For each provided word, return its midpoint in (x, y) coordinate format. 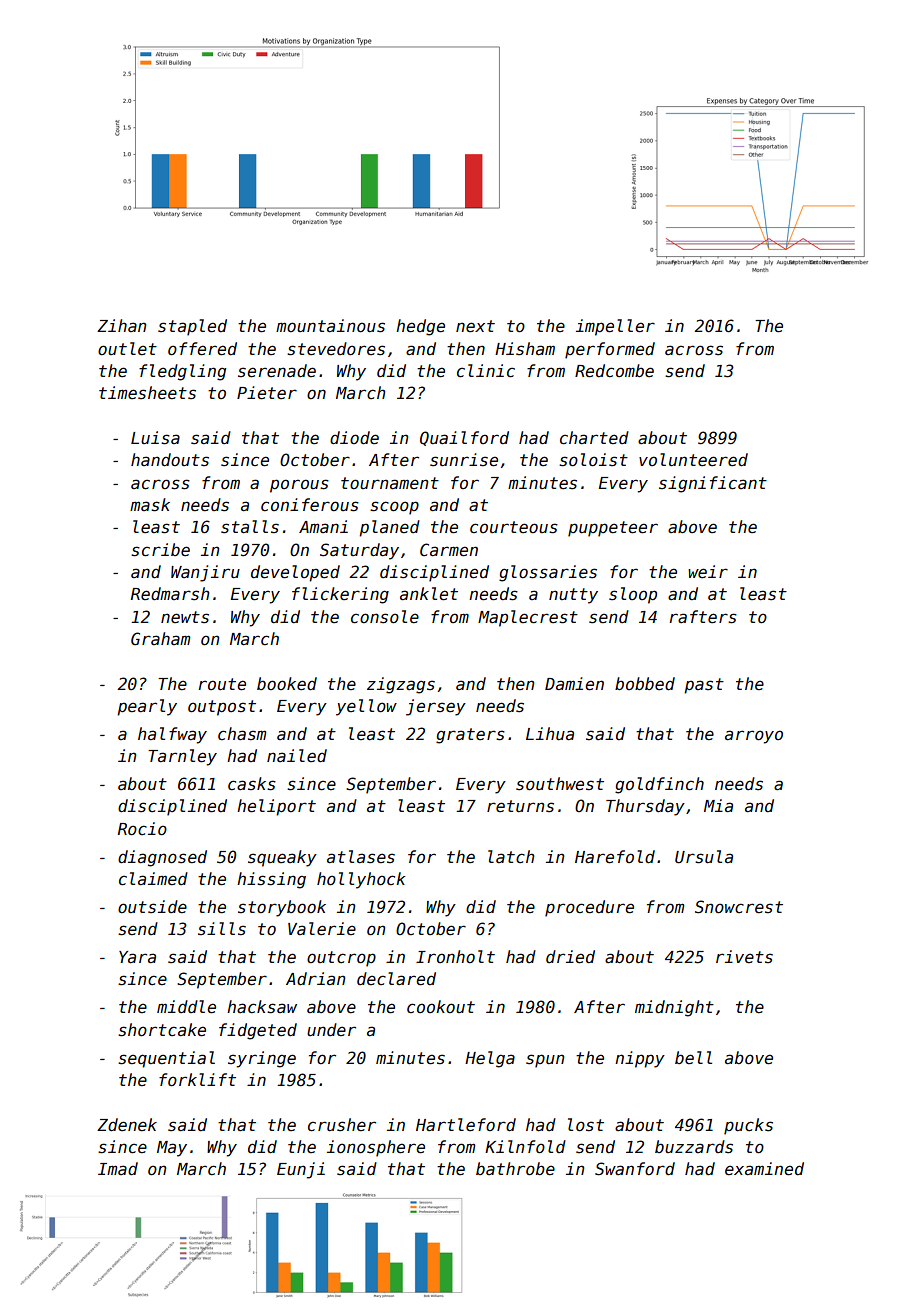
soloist (593, 460)
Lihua (550, 734)
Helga (490, 1059)
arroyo (754, 737)
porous (299, 486)
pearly (147, 707)
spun (545, 1061)
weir (708, 571)
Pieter (267, 393)
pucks (748, 1126)
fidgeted (258, 1031)
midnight (674, 1008)
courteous (514, 527)
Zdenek (127, 1125)
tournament (390, 483)
